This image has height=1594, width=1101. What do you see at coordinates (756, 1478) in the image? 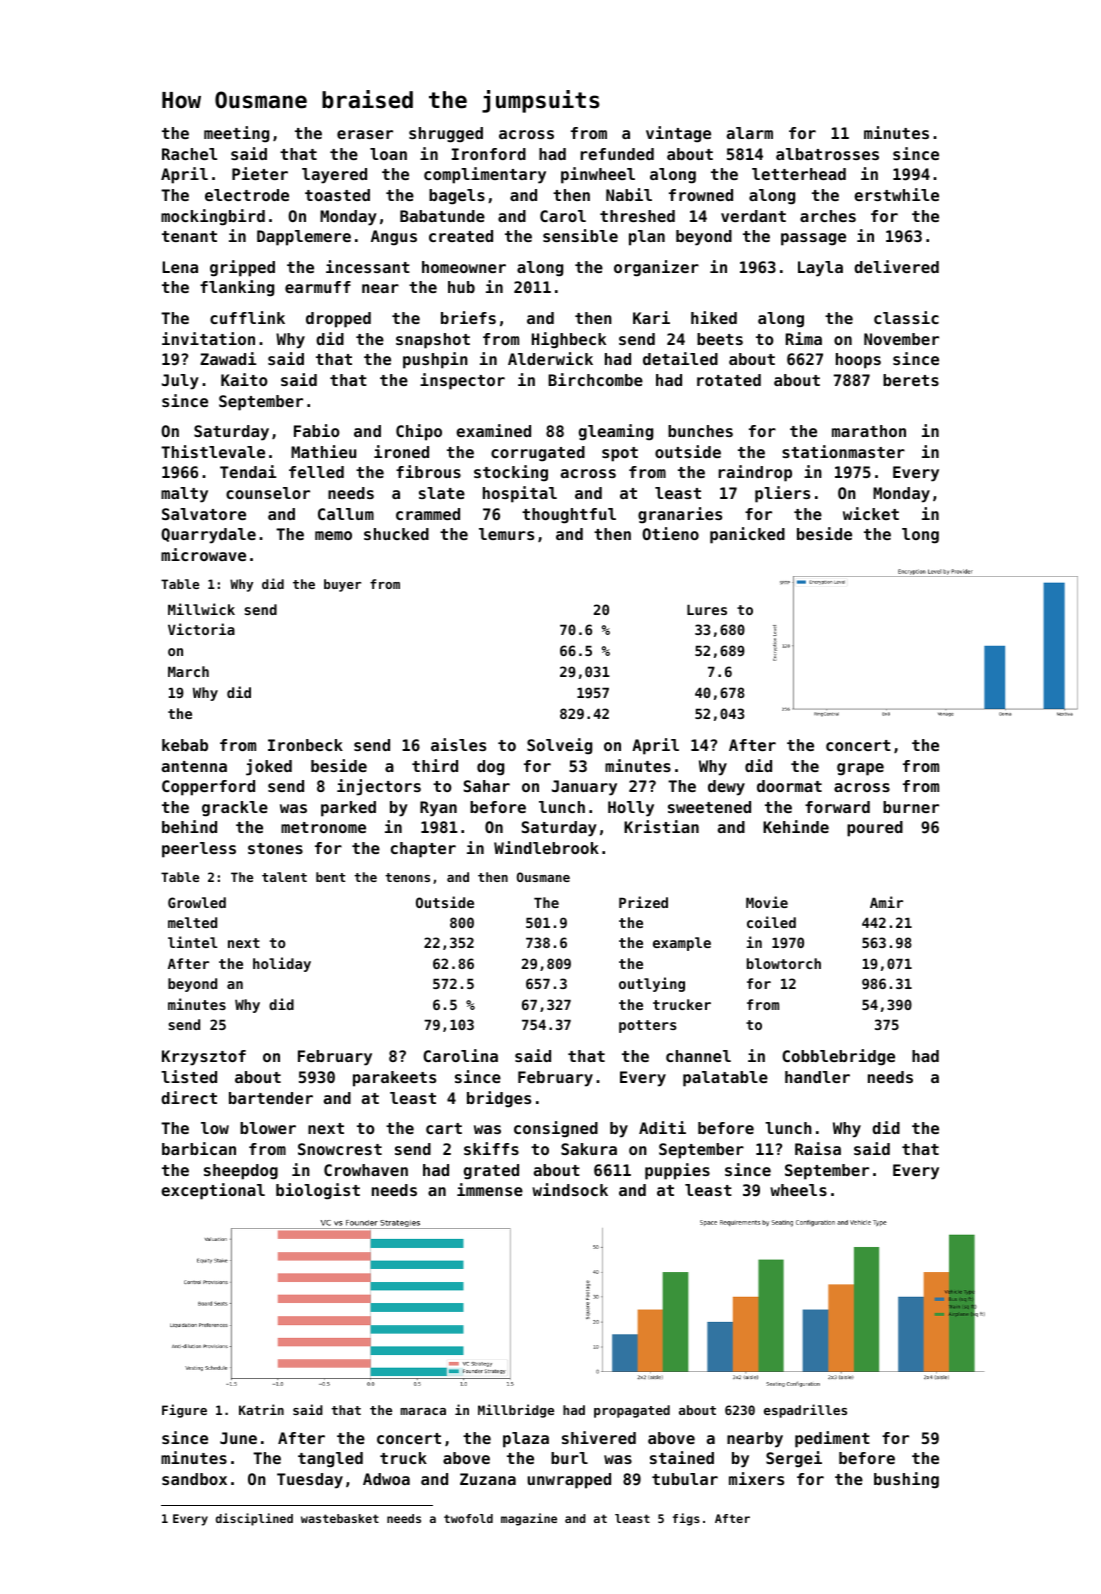
I see `mixers` at bounding box center [756, 1478].
